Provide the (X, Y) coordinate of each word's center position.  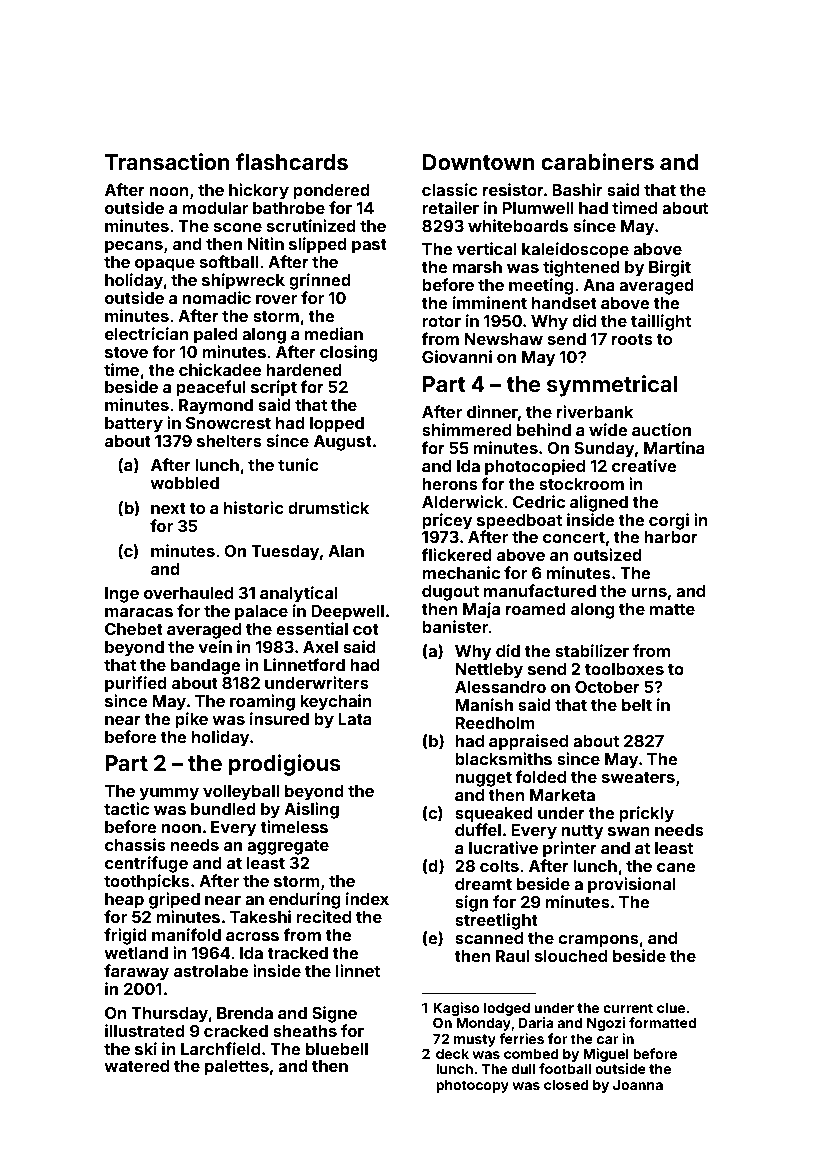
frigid (125, 936)
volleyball (241, 793)
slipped (318, 245)
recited (323, 916)
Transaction (167, 161)
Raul (512, 956)
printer (570, 849)
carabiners (597, 161)
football (565, 1068)
